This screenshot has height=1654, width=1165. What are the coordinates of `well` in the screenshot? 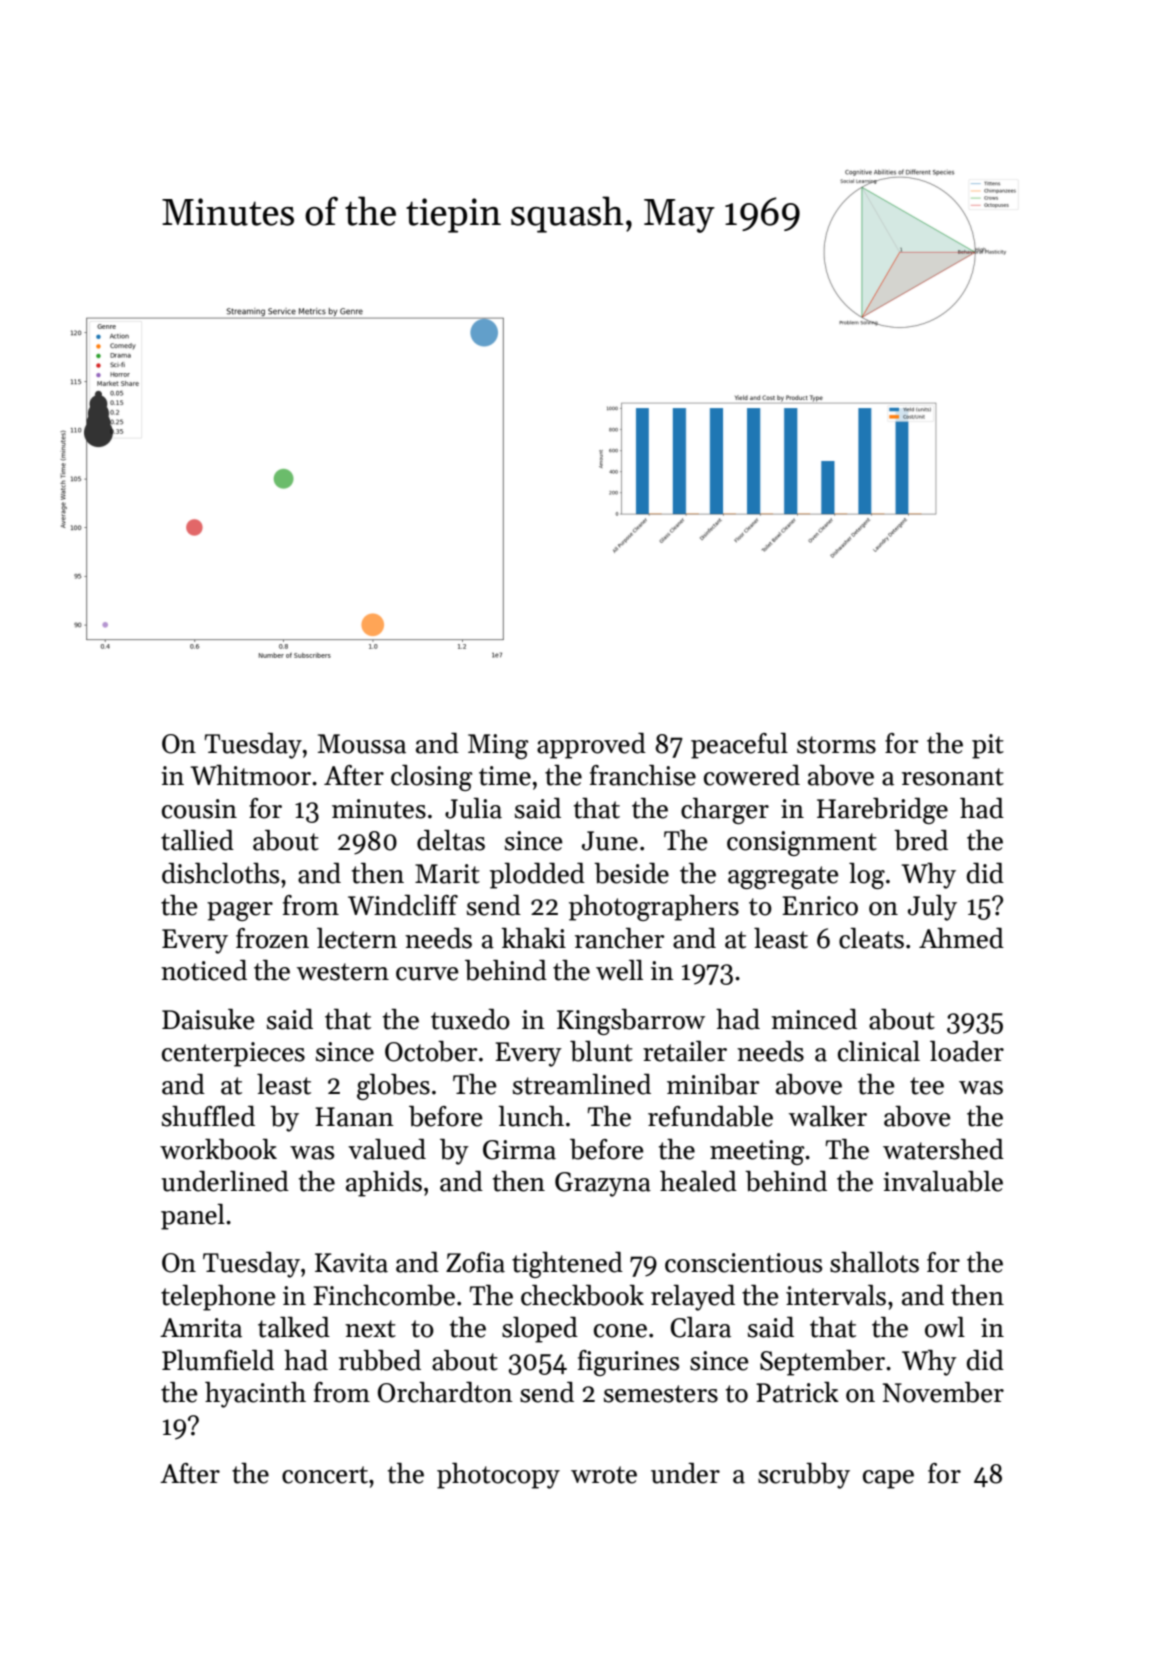 It's located at (619, 970).
